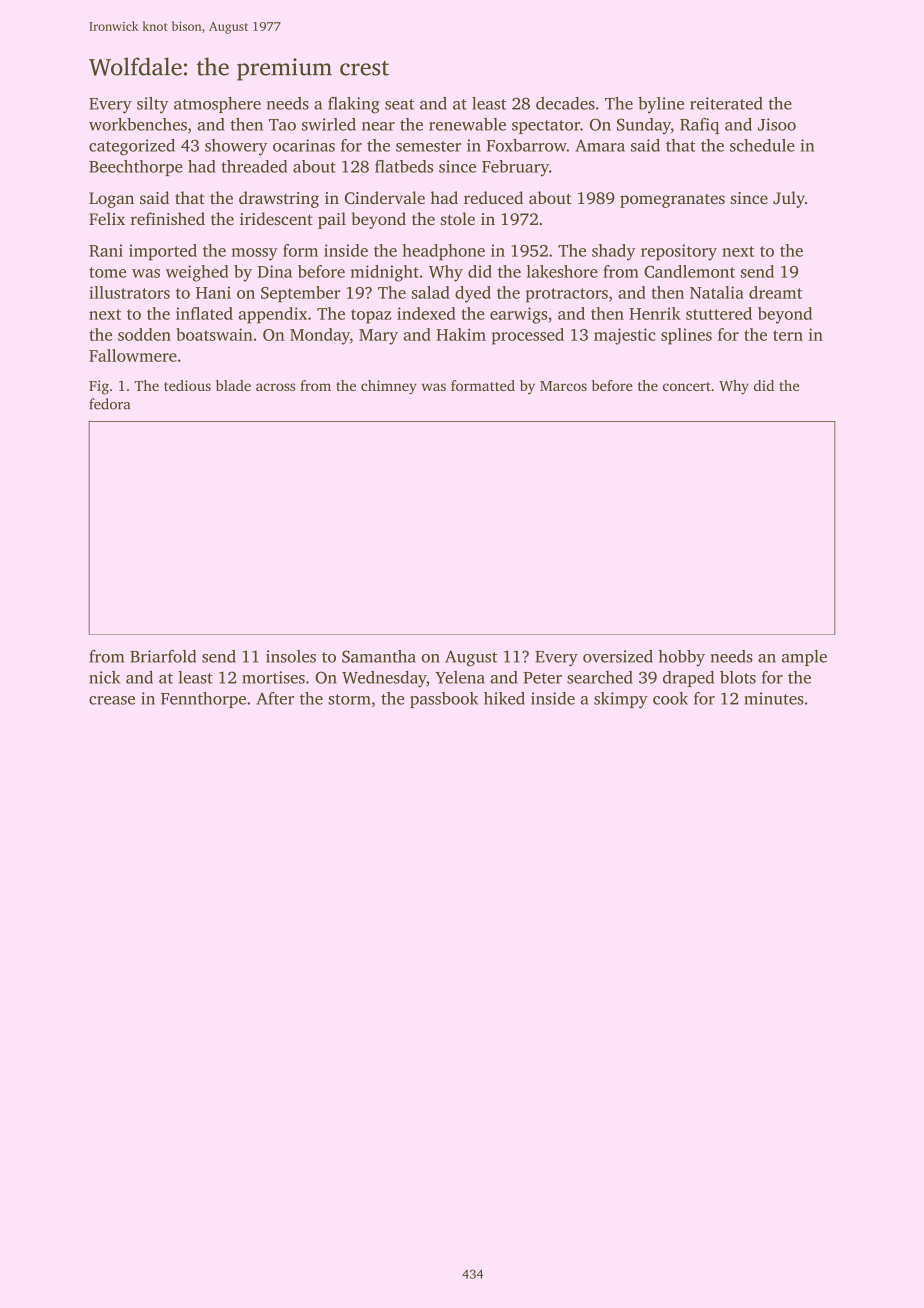  I want to click on Samantha, so click(379, 656).
